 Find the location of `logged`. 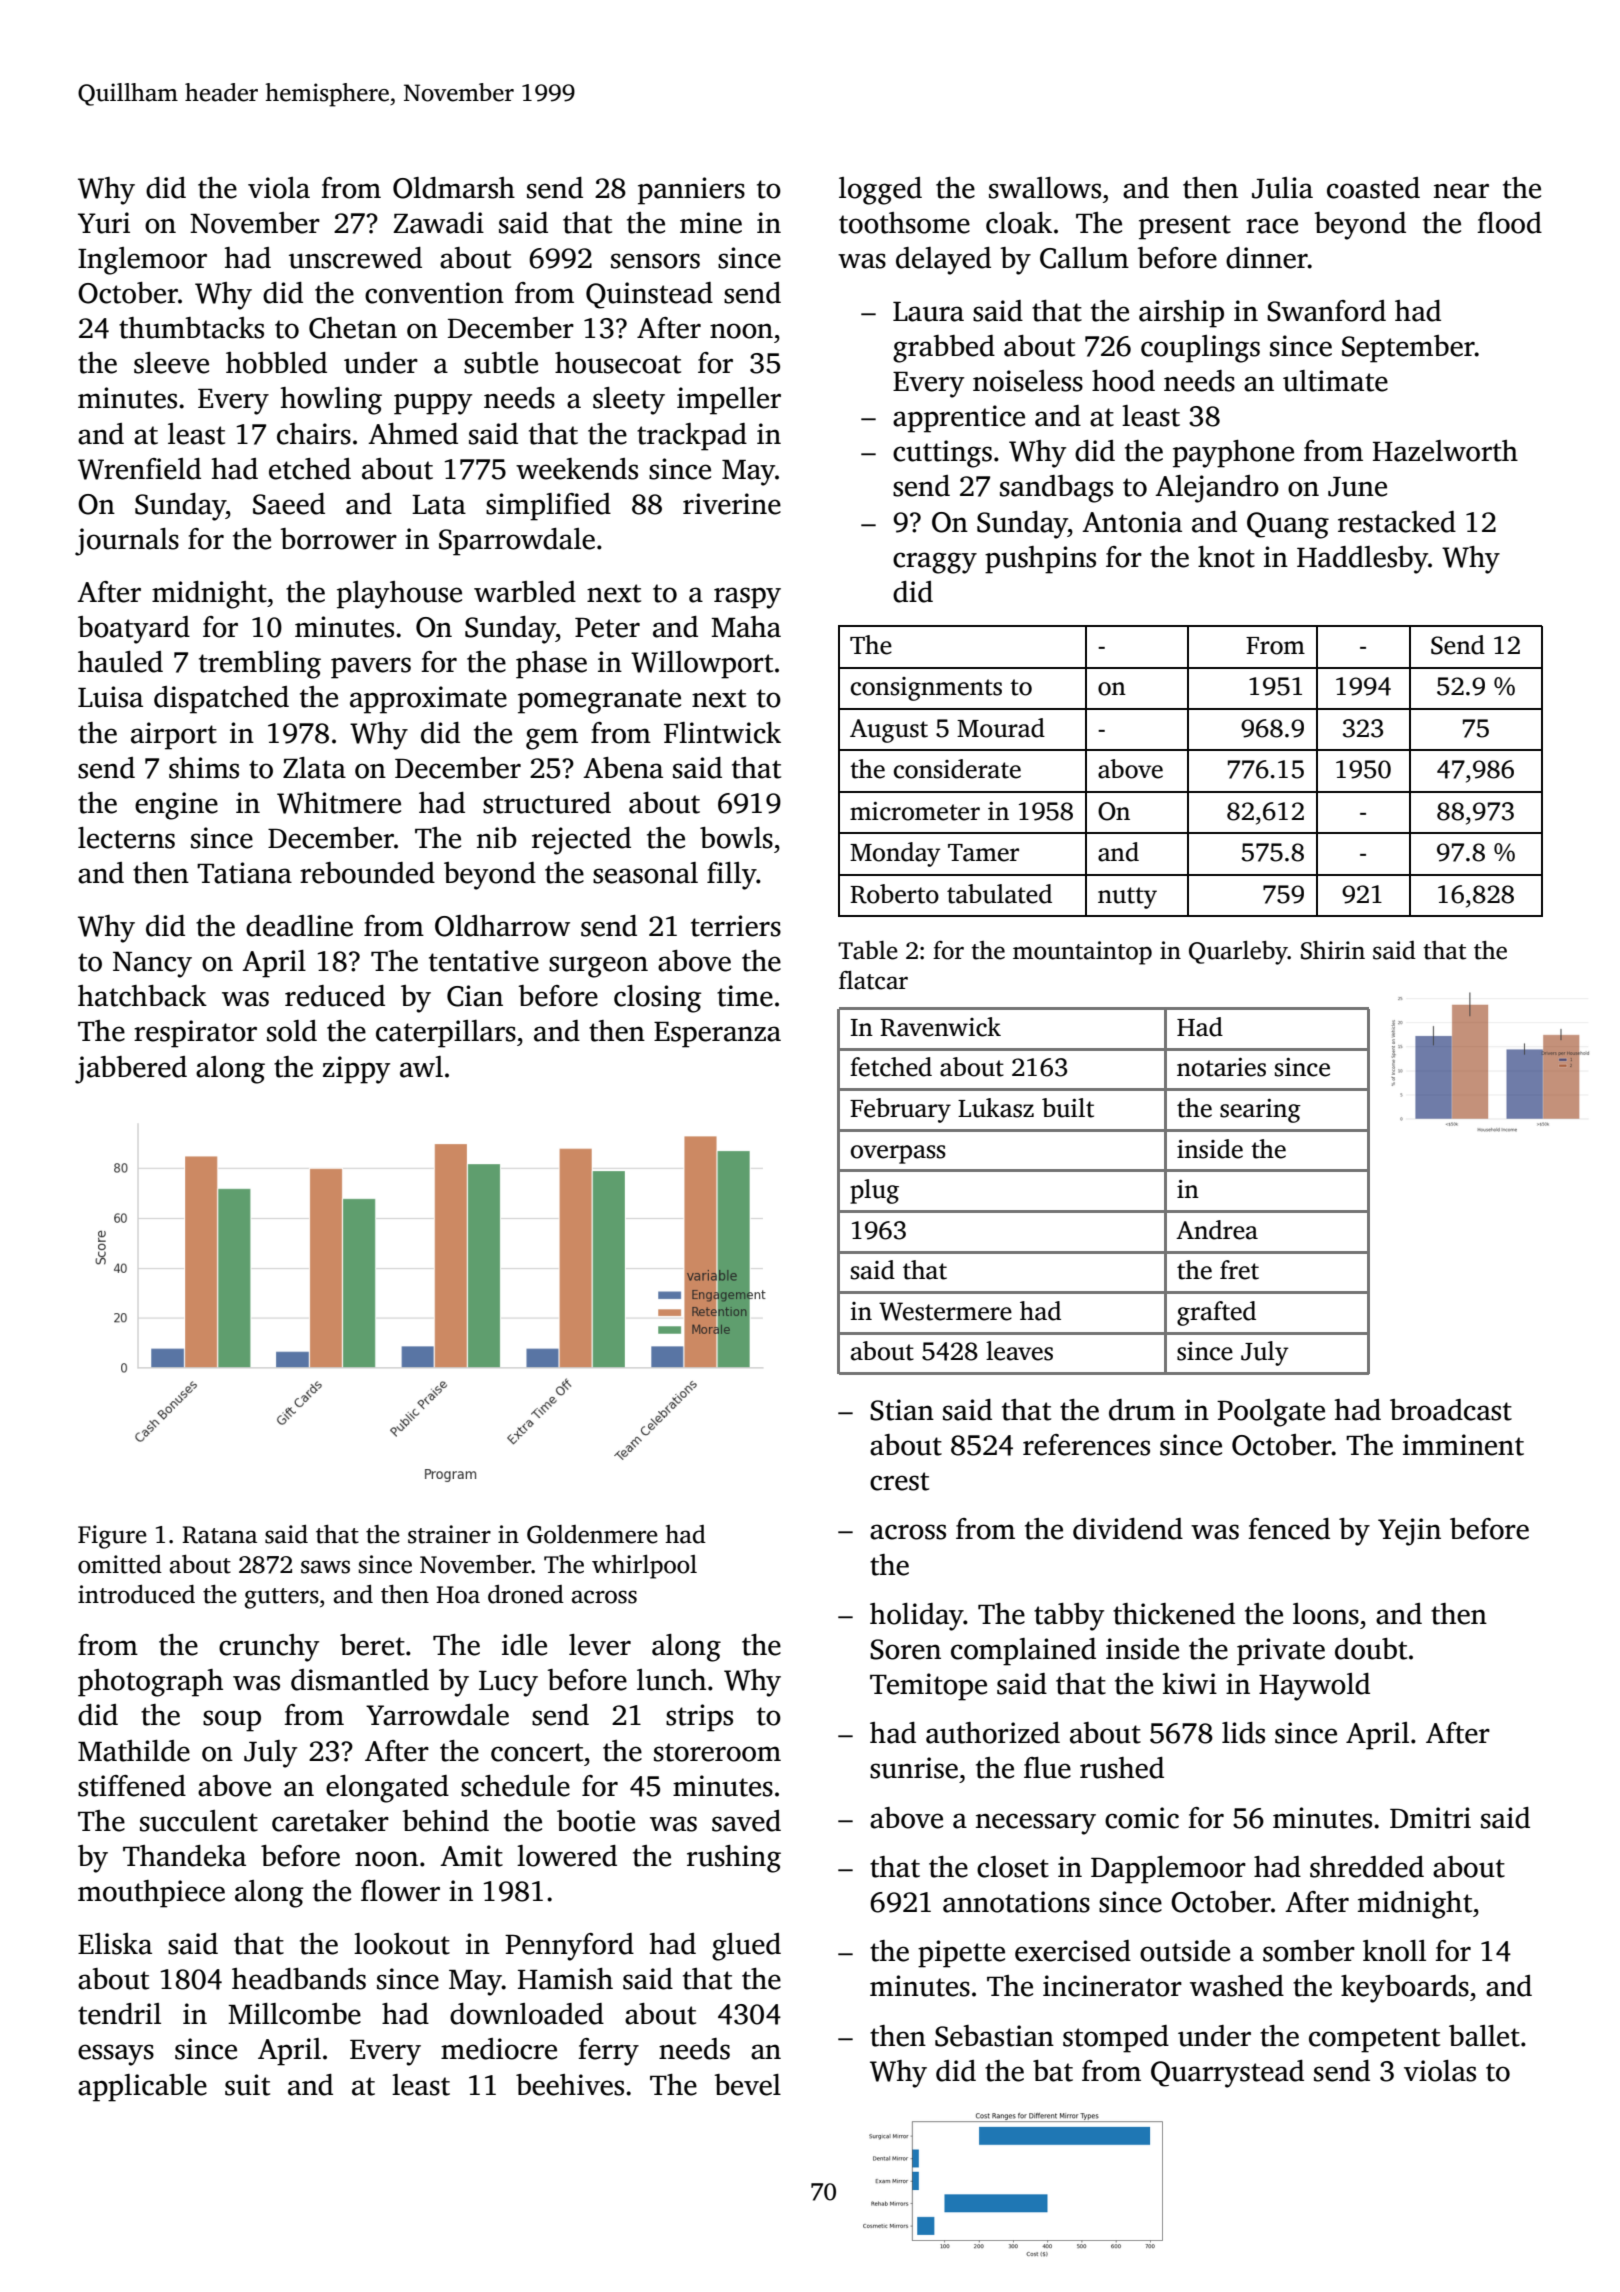

logged is located at coordinates (880, 191).
